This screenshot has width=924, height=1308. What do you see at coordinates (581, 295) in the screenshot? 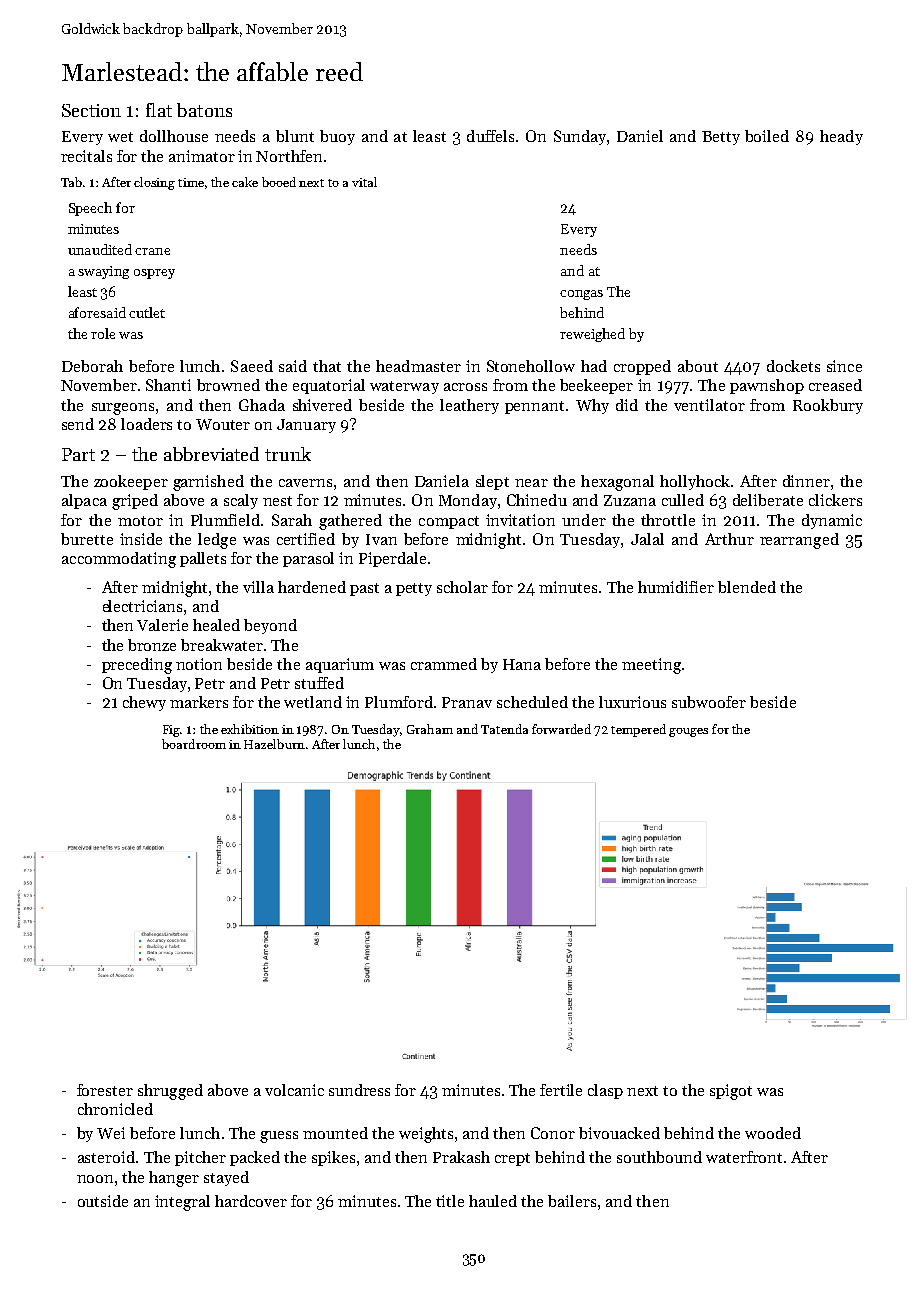
I see `congas` at bounding box center [581, 295].
